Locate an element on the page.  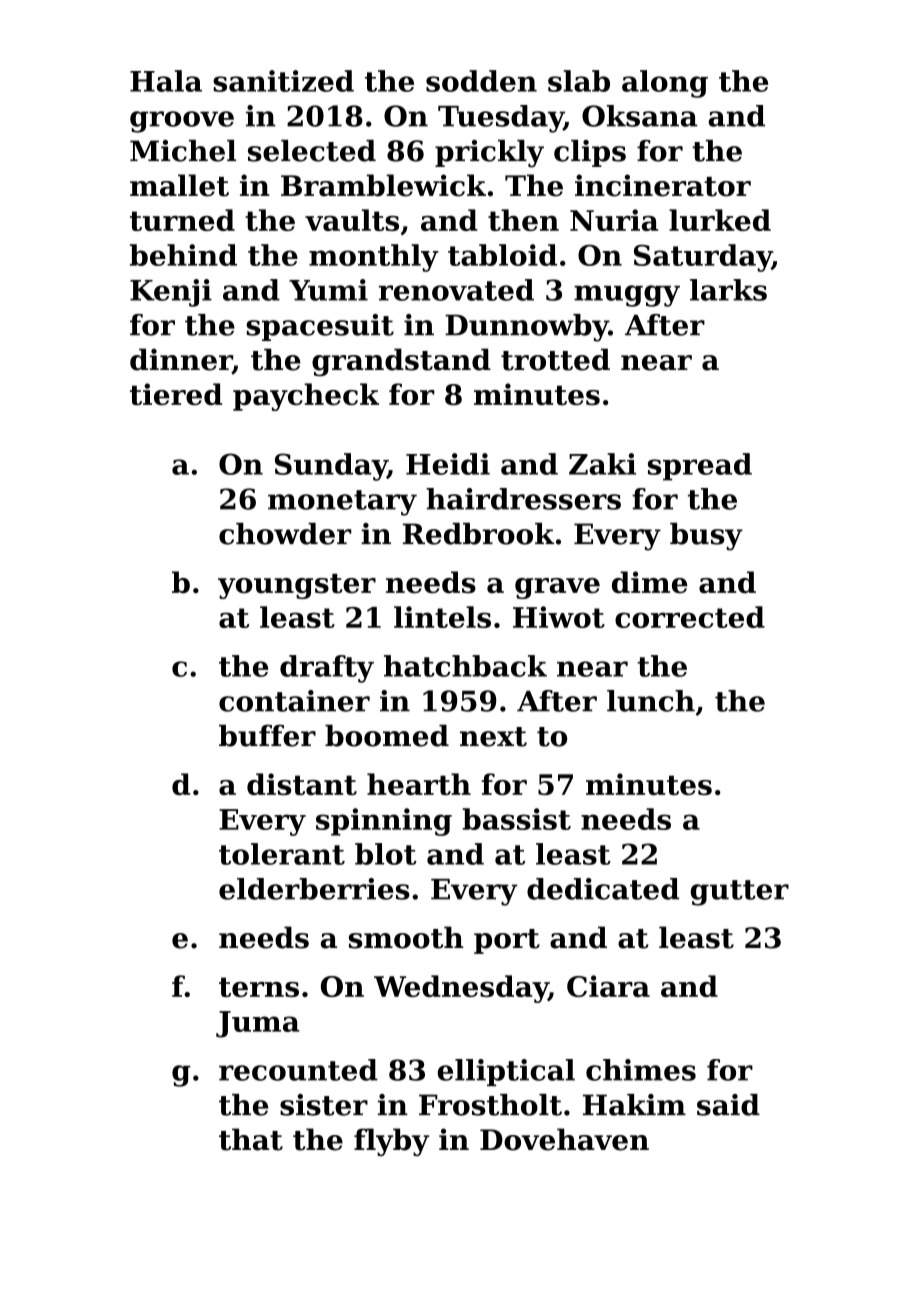
spread is located at coordinates (700, 467).
